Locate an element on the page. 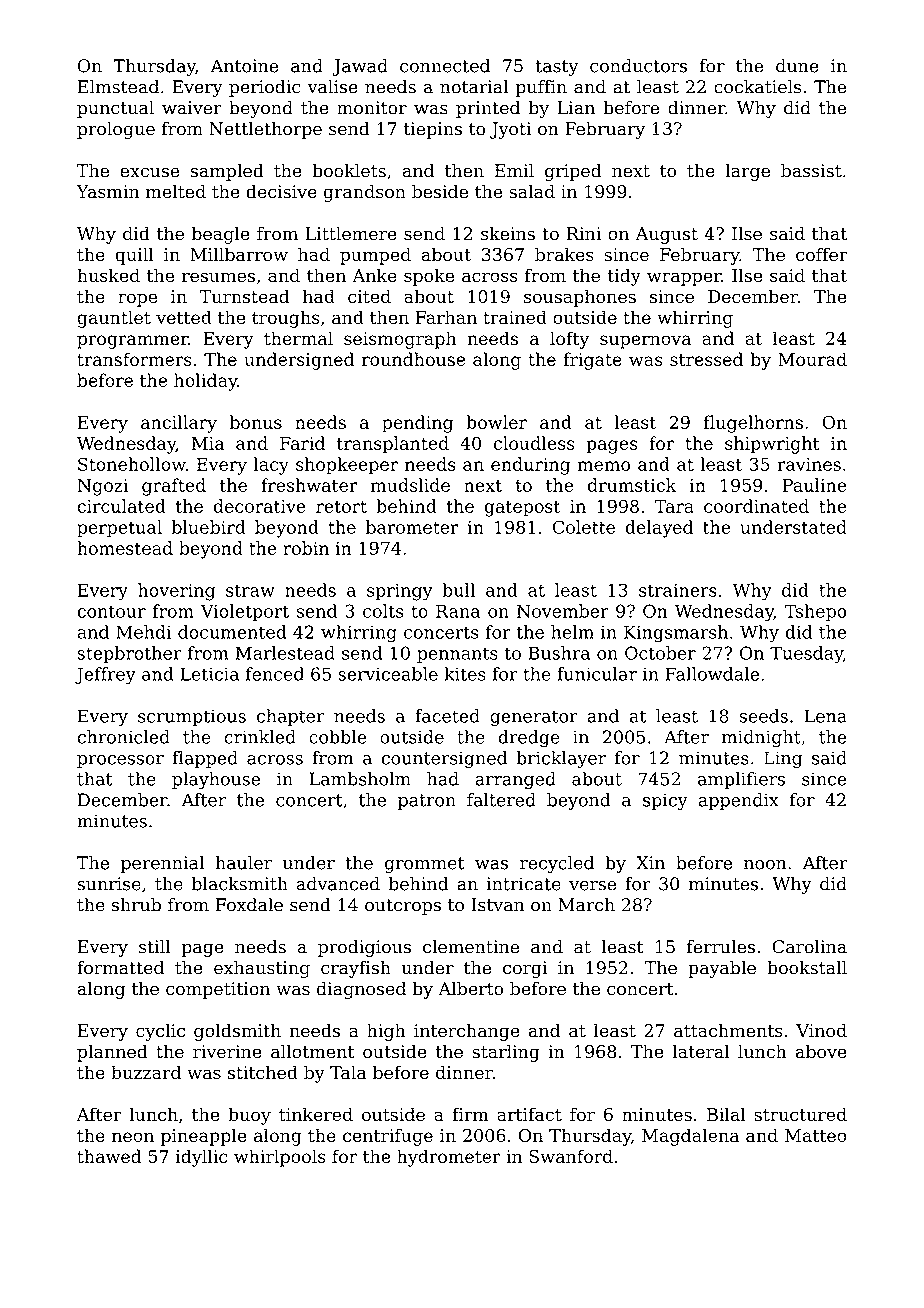 This image has height=1308, width=924. idyllic is located at coordinates (202, 1158).
